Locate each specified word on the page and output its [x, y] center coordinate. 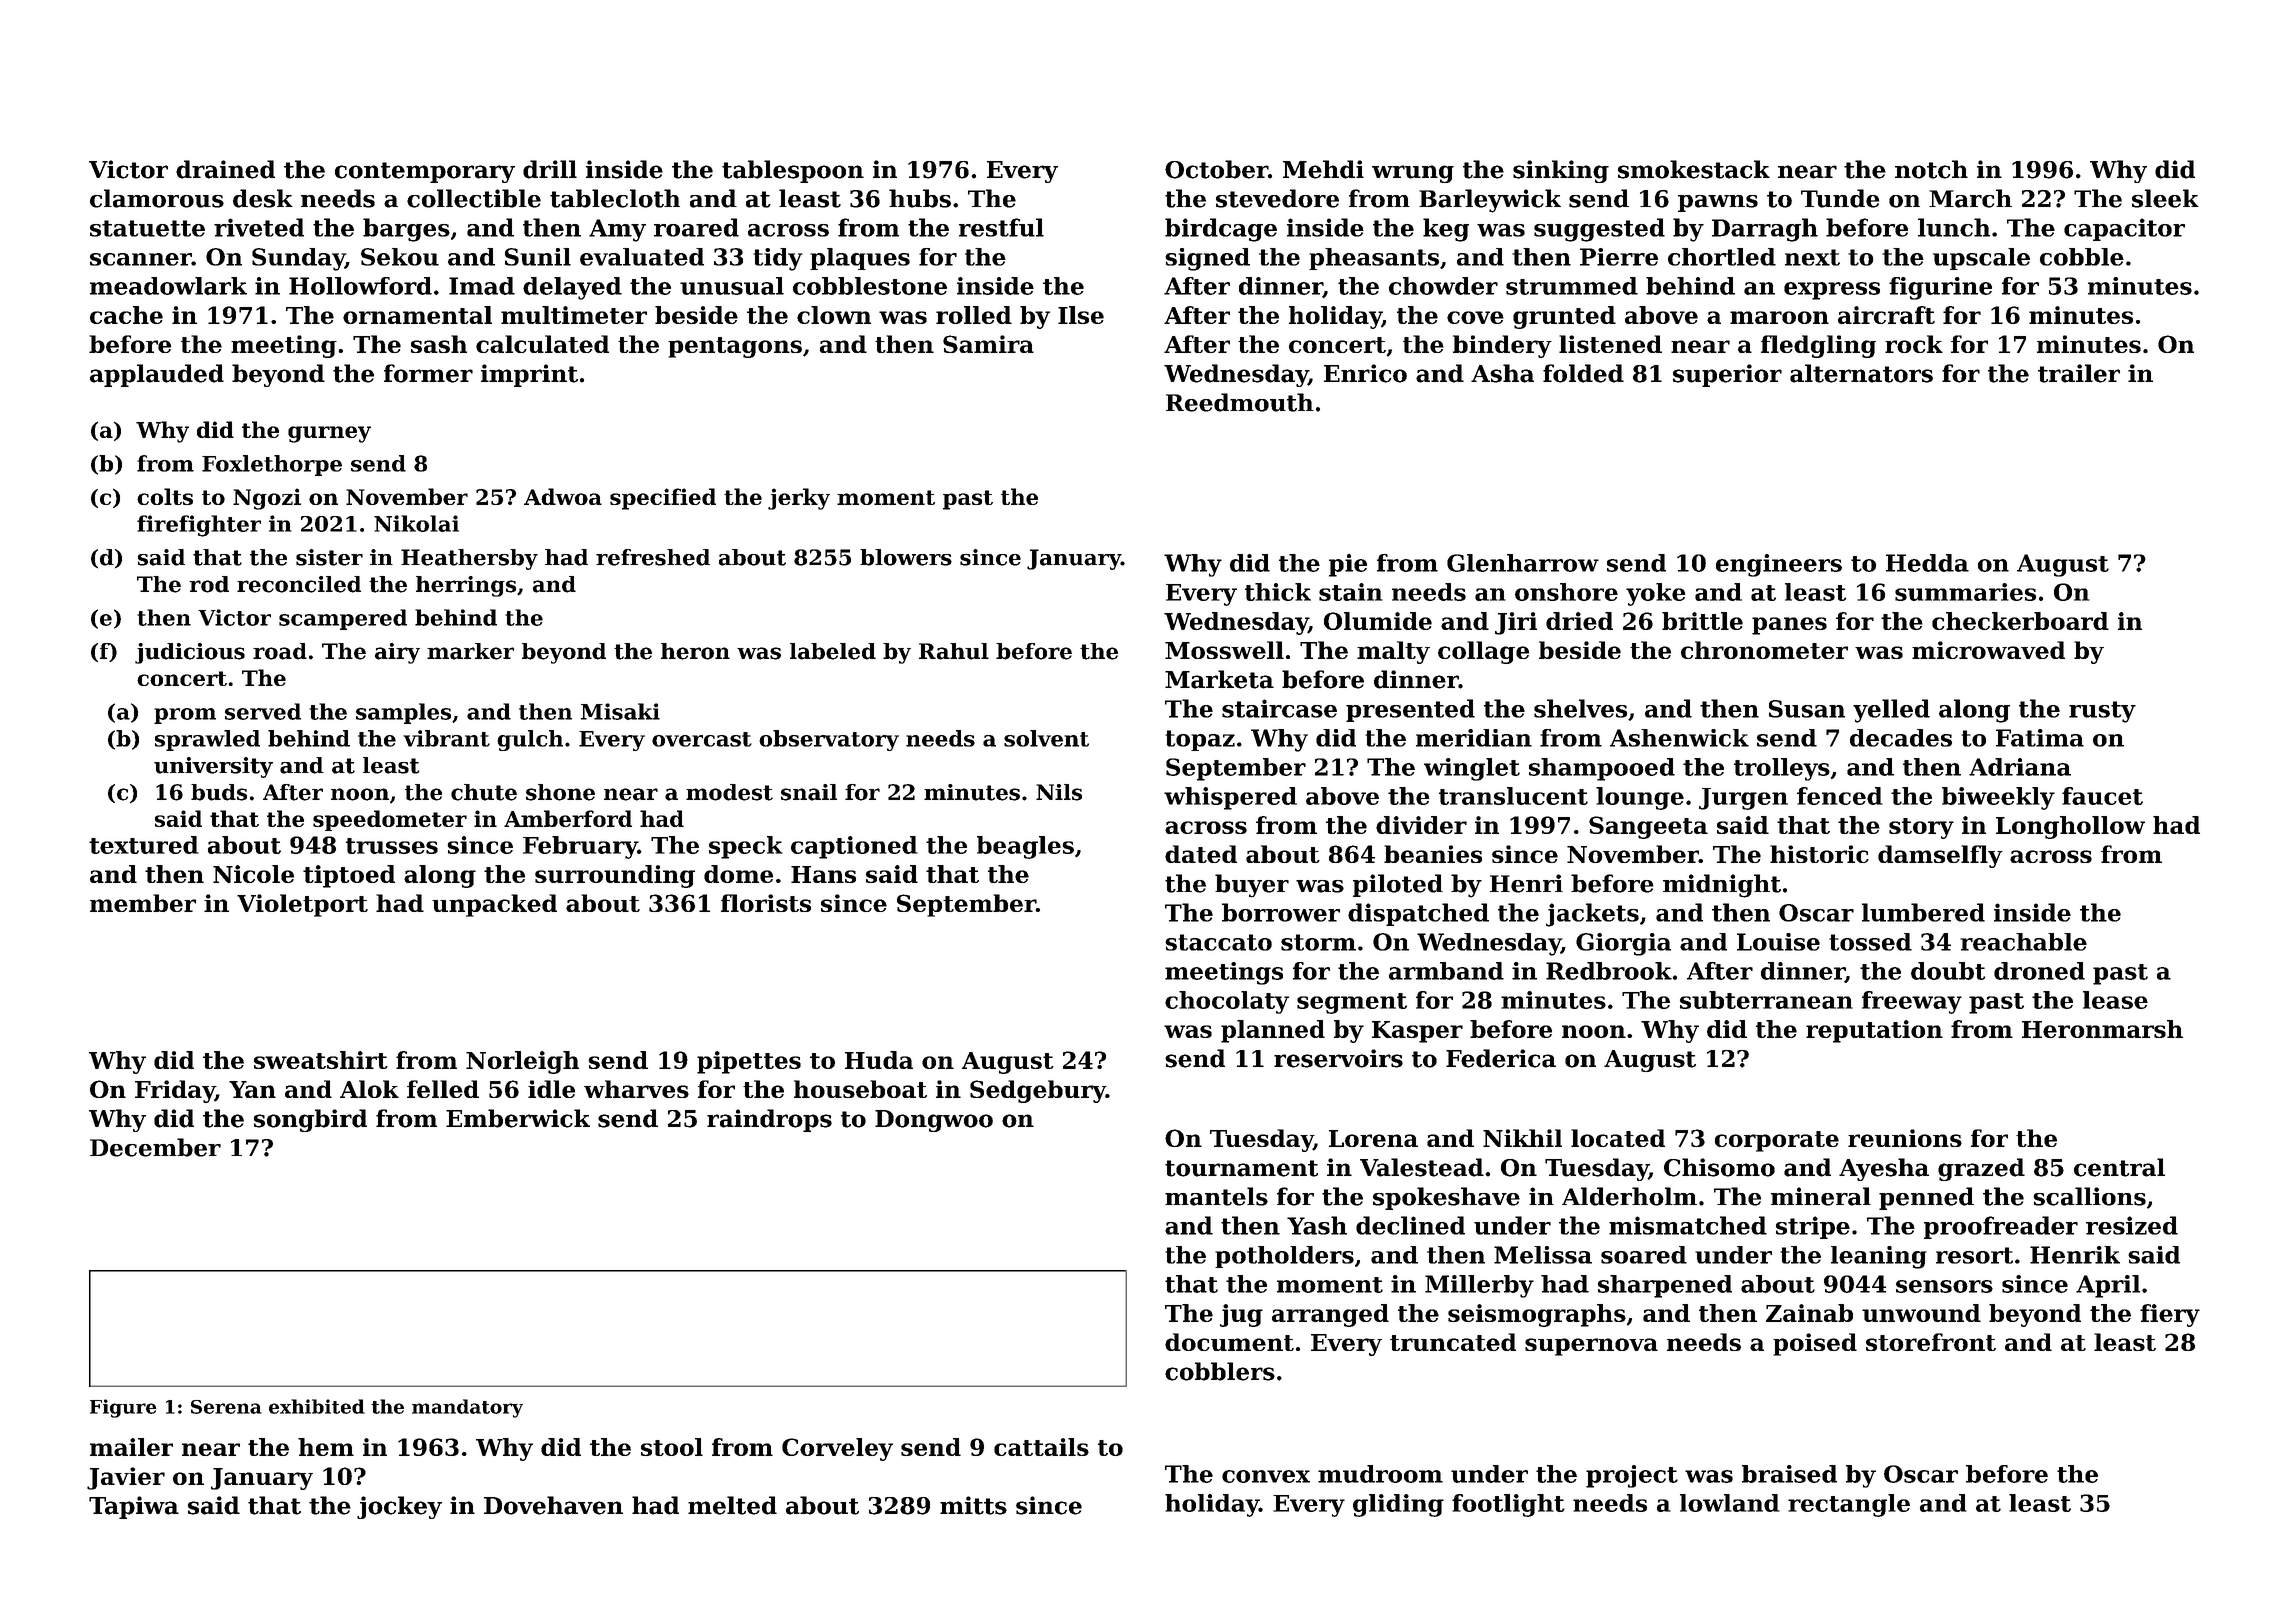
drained [225, 169]
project [1632, 1476]
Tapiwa [134, 1507]
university [213, 767]
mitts [973, 1505]
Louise [1778, 942]
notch [1931, 169]
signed [1207, 259]
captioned [854, 847]
